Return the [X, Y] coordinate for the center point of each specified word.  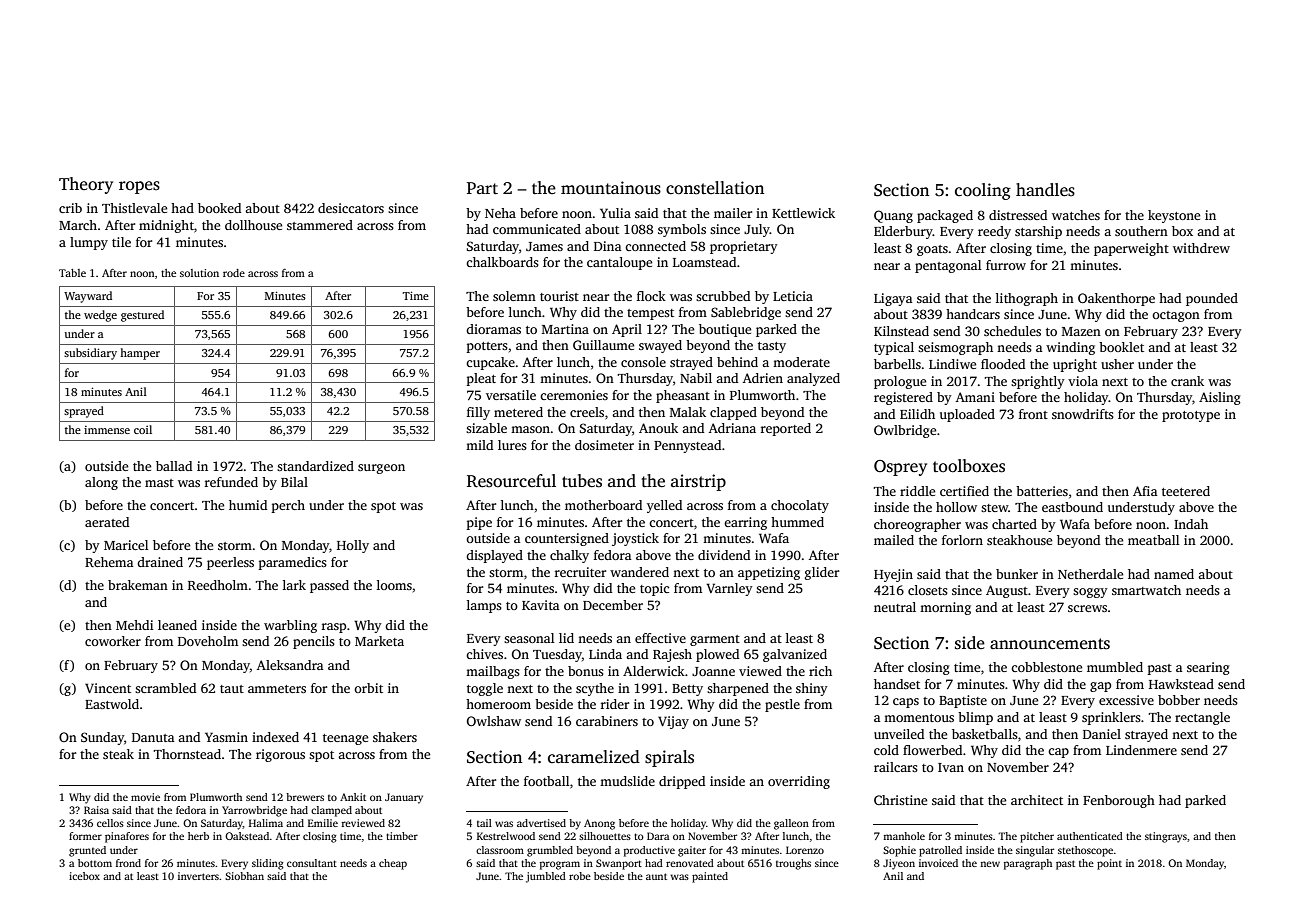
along [101, 483]
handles [1045, 190]
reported [786, 429]
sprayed [84, 412]
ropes [139, 187]
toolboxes [969, 466]
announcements [1050, 644]
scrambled [165, 688]
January [404, 798]
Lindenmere [1141, 750]
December [613, 605]
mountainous [611, 188]
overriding [799, 782]
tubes [582, 481]
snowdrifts [1083, 414]
